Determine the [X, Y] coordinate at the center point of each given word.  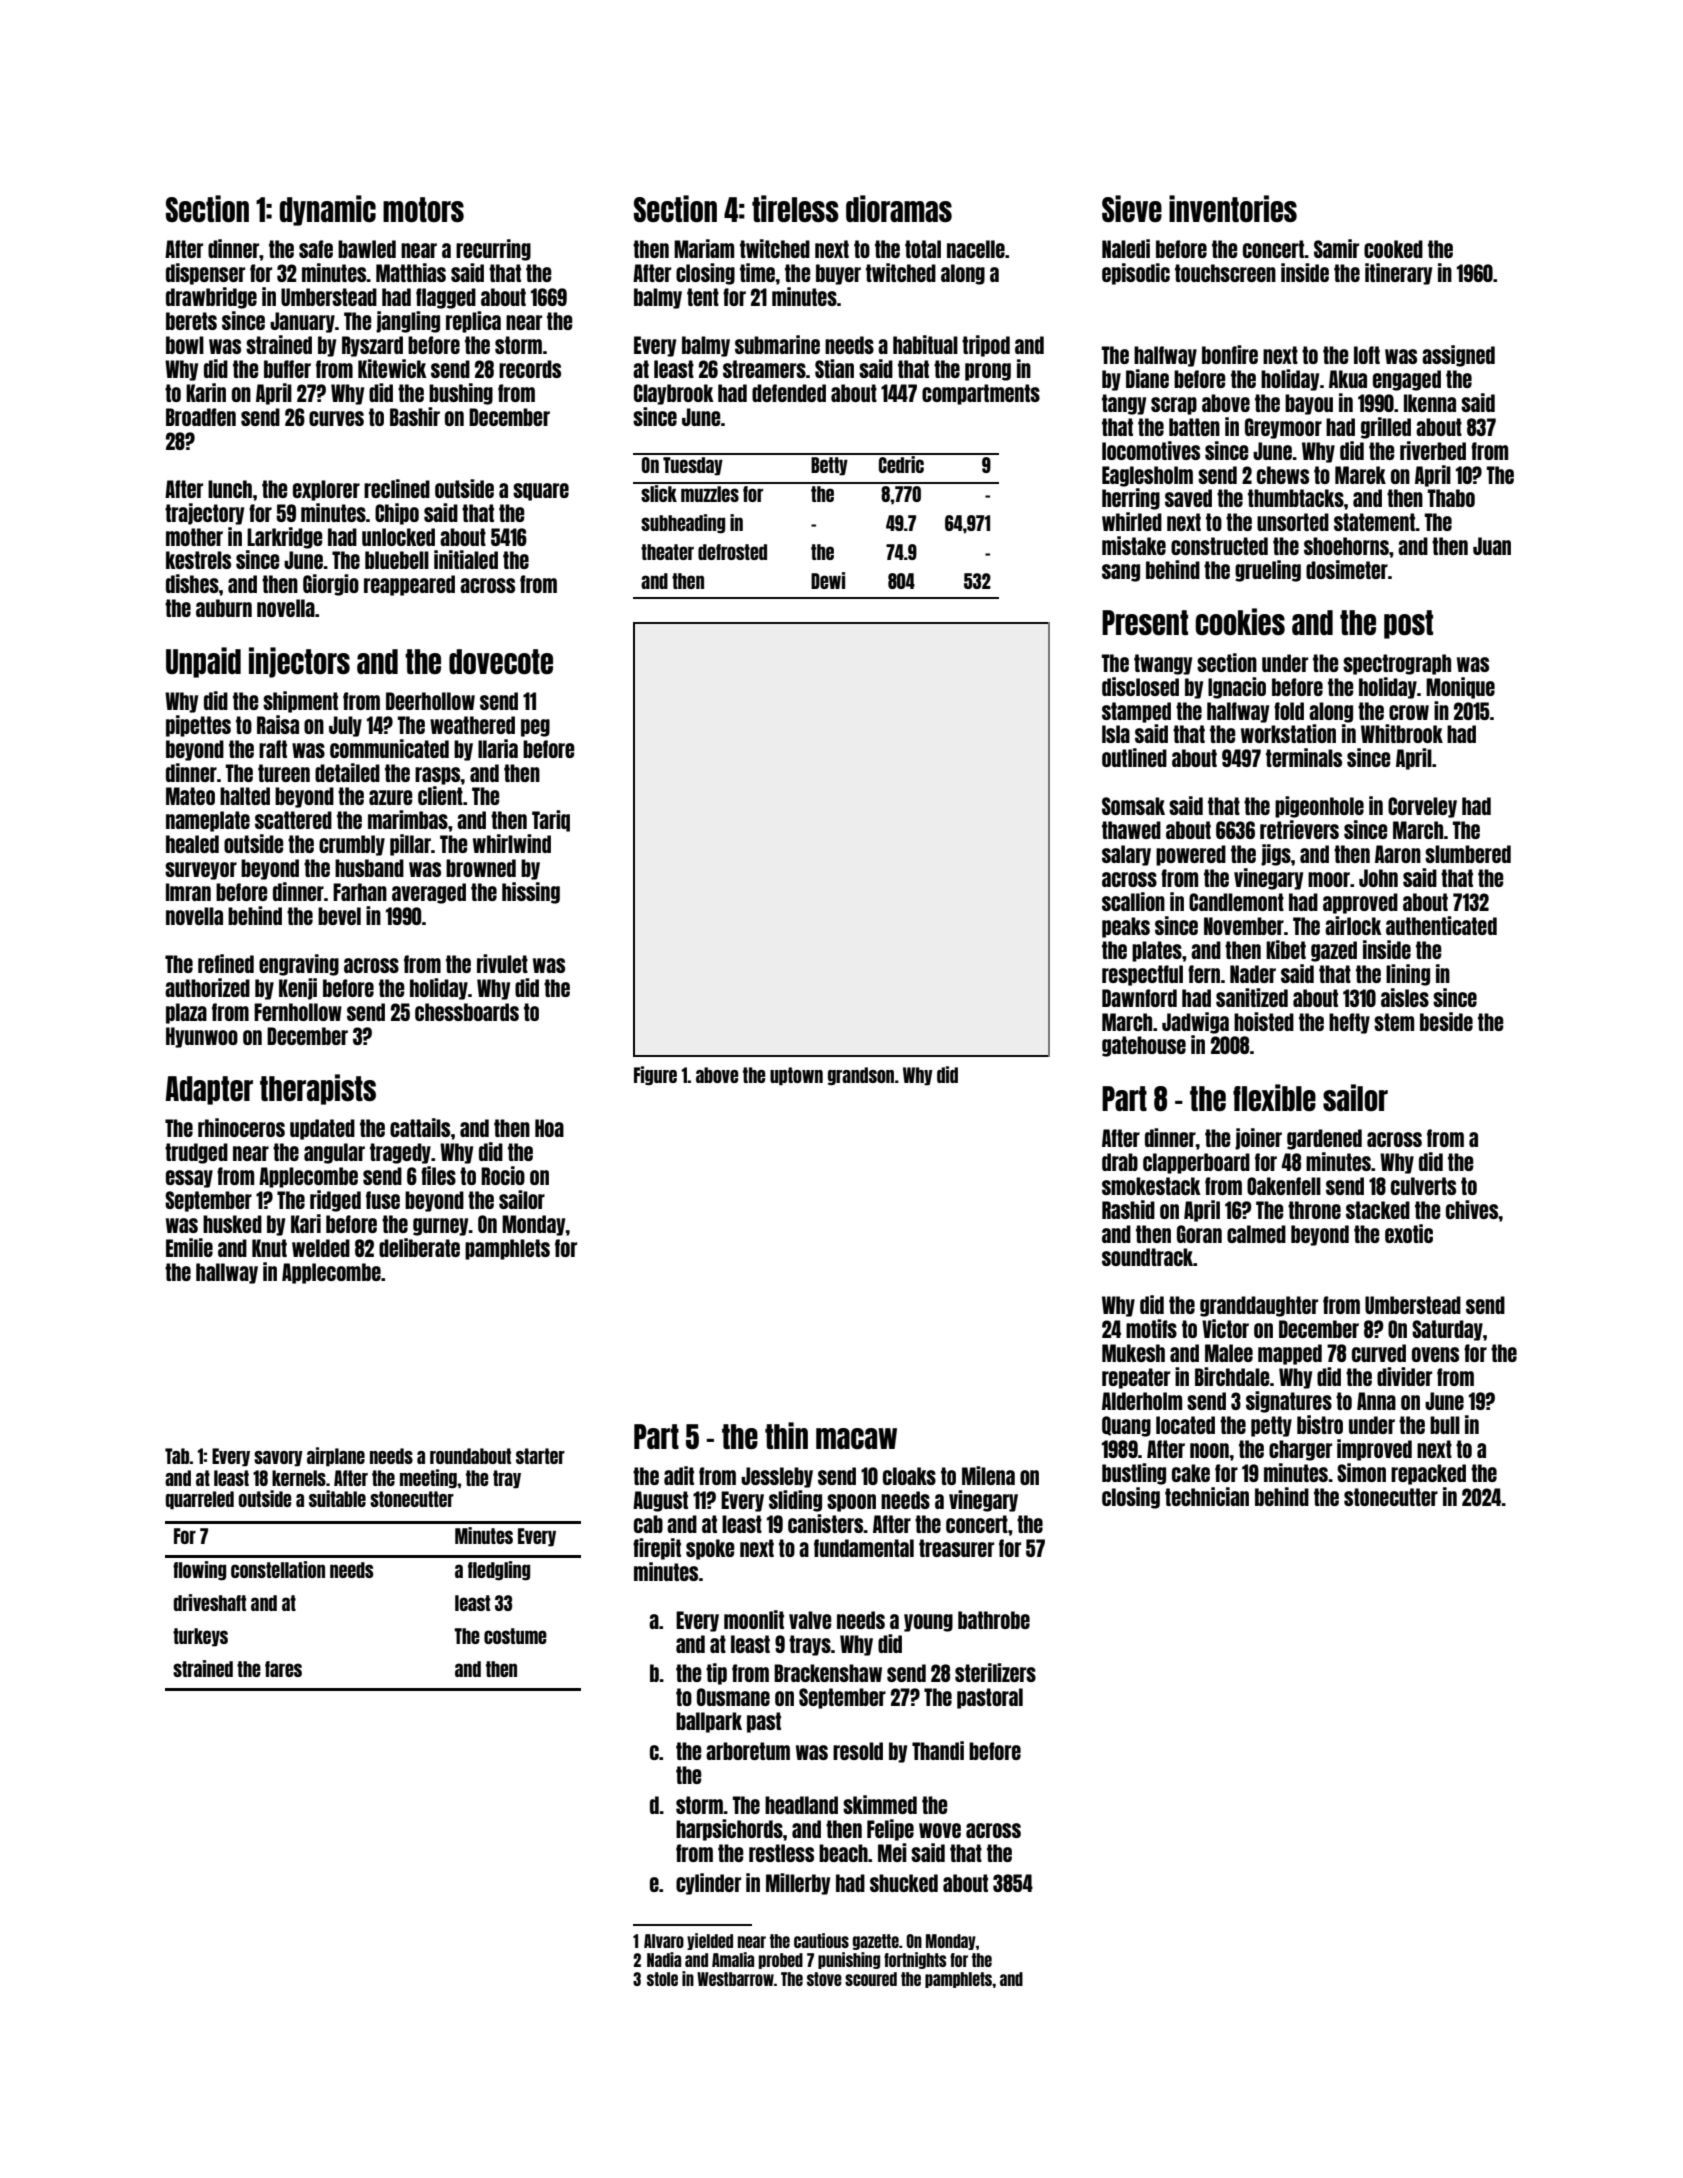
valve [810, 1620]
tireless [795, 208]
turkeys [200, 1637]
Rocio [503, 1175]
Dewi [828, 580]
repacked [1428, 1474]
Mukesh [1133, 1353]
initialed [466, 559]
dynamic [328, 210]
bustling [1134, 1474]
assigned [1458, 356]
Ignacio [1237, 688]
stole [662, 1979]
